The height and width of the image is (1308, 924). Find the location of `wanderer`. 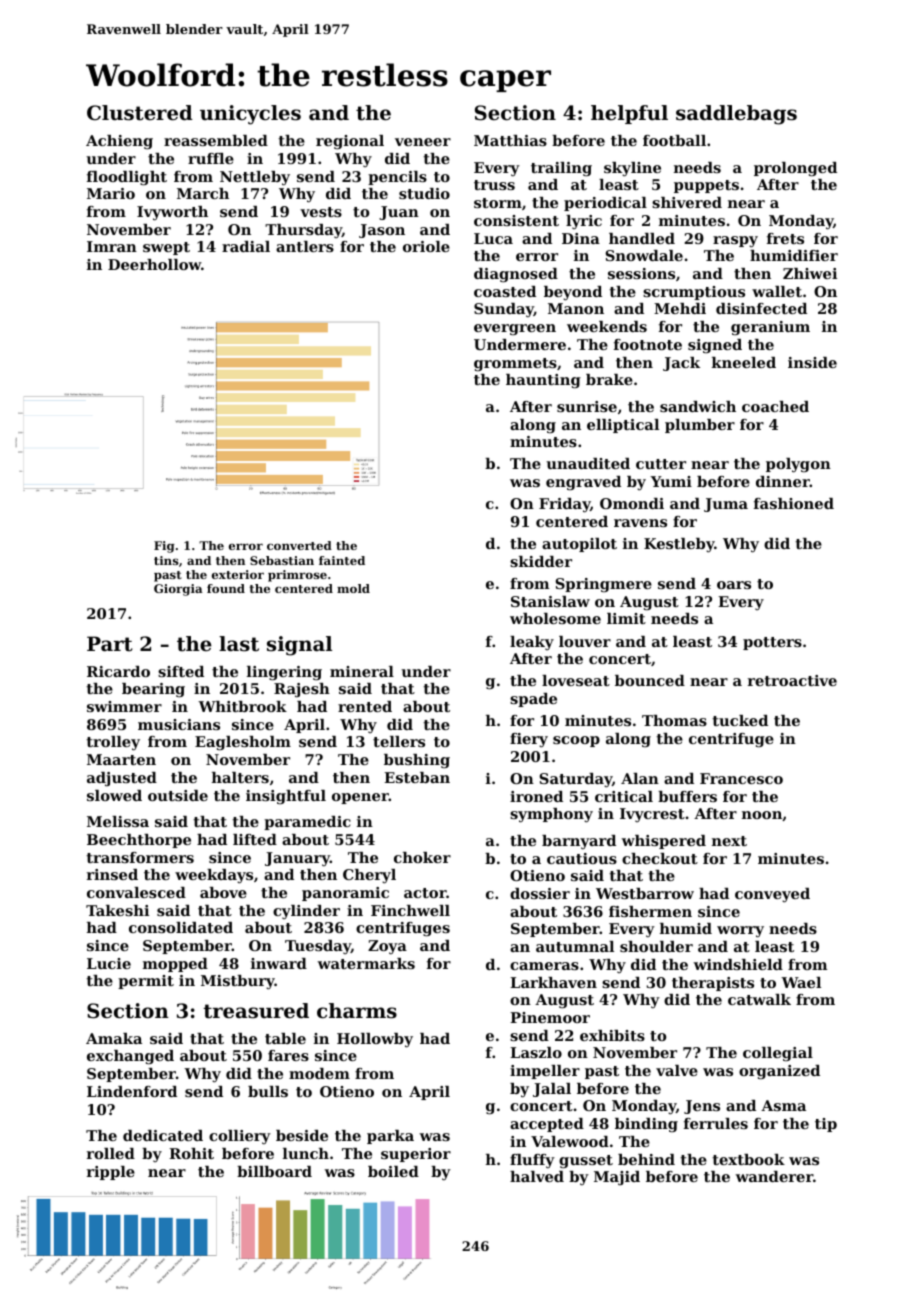

wanderer is located at coordinates (774, 1176).
